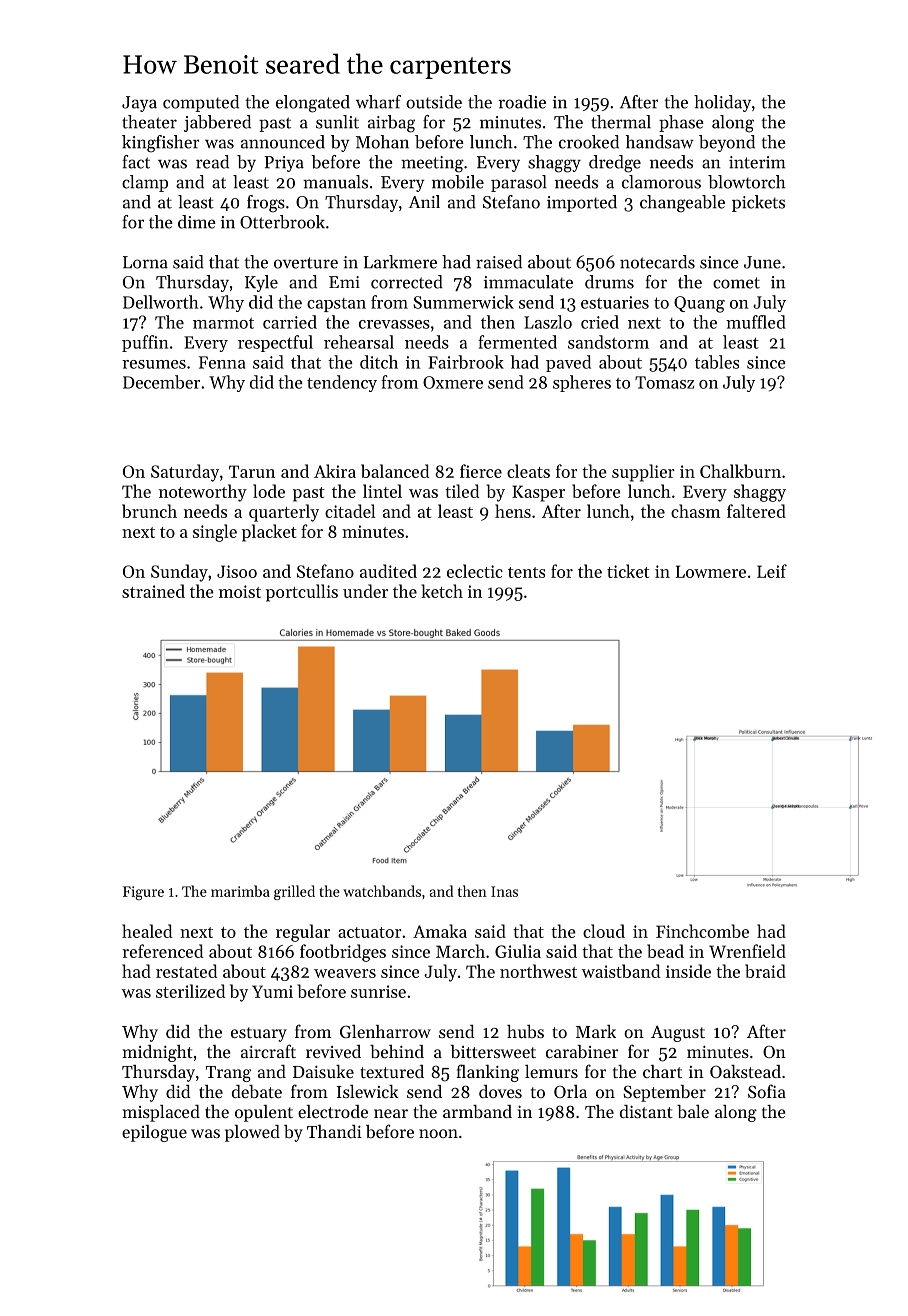 This screenshot has height=1316, width=908. I want to click on puffin, so click(145, 343).
